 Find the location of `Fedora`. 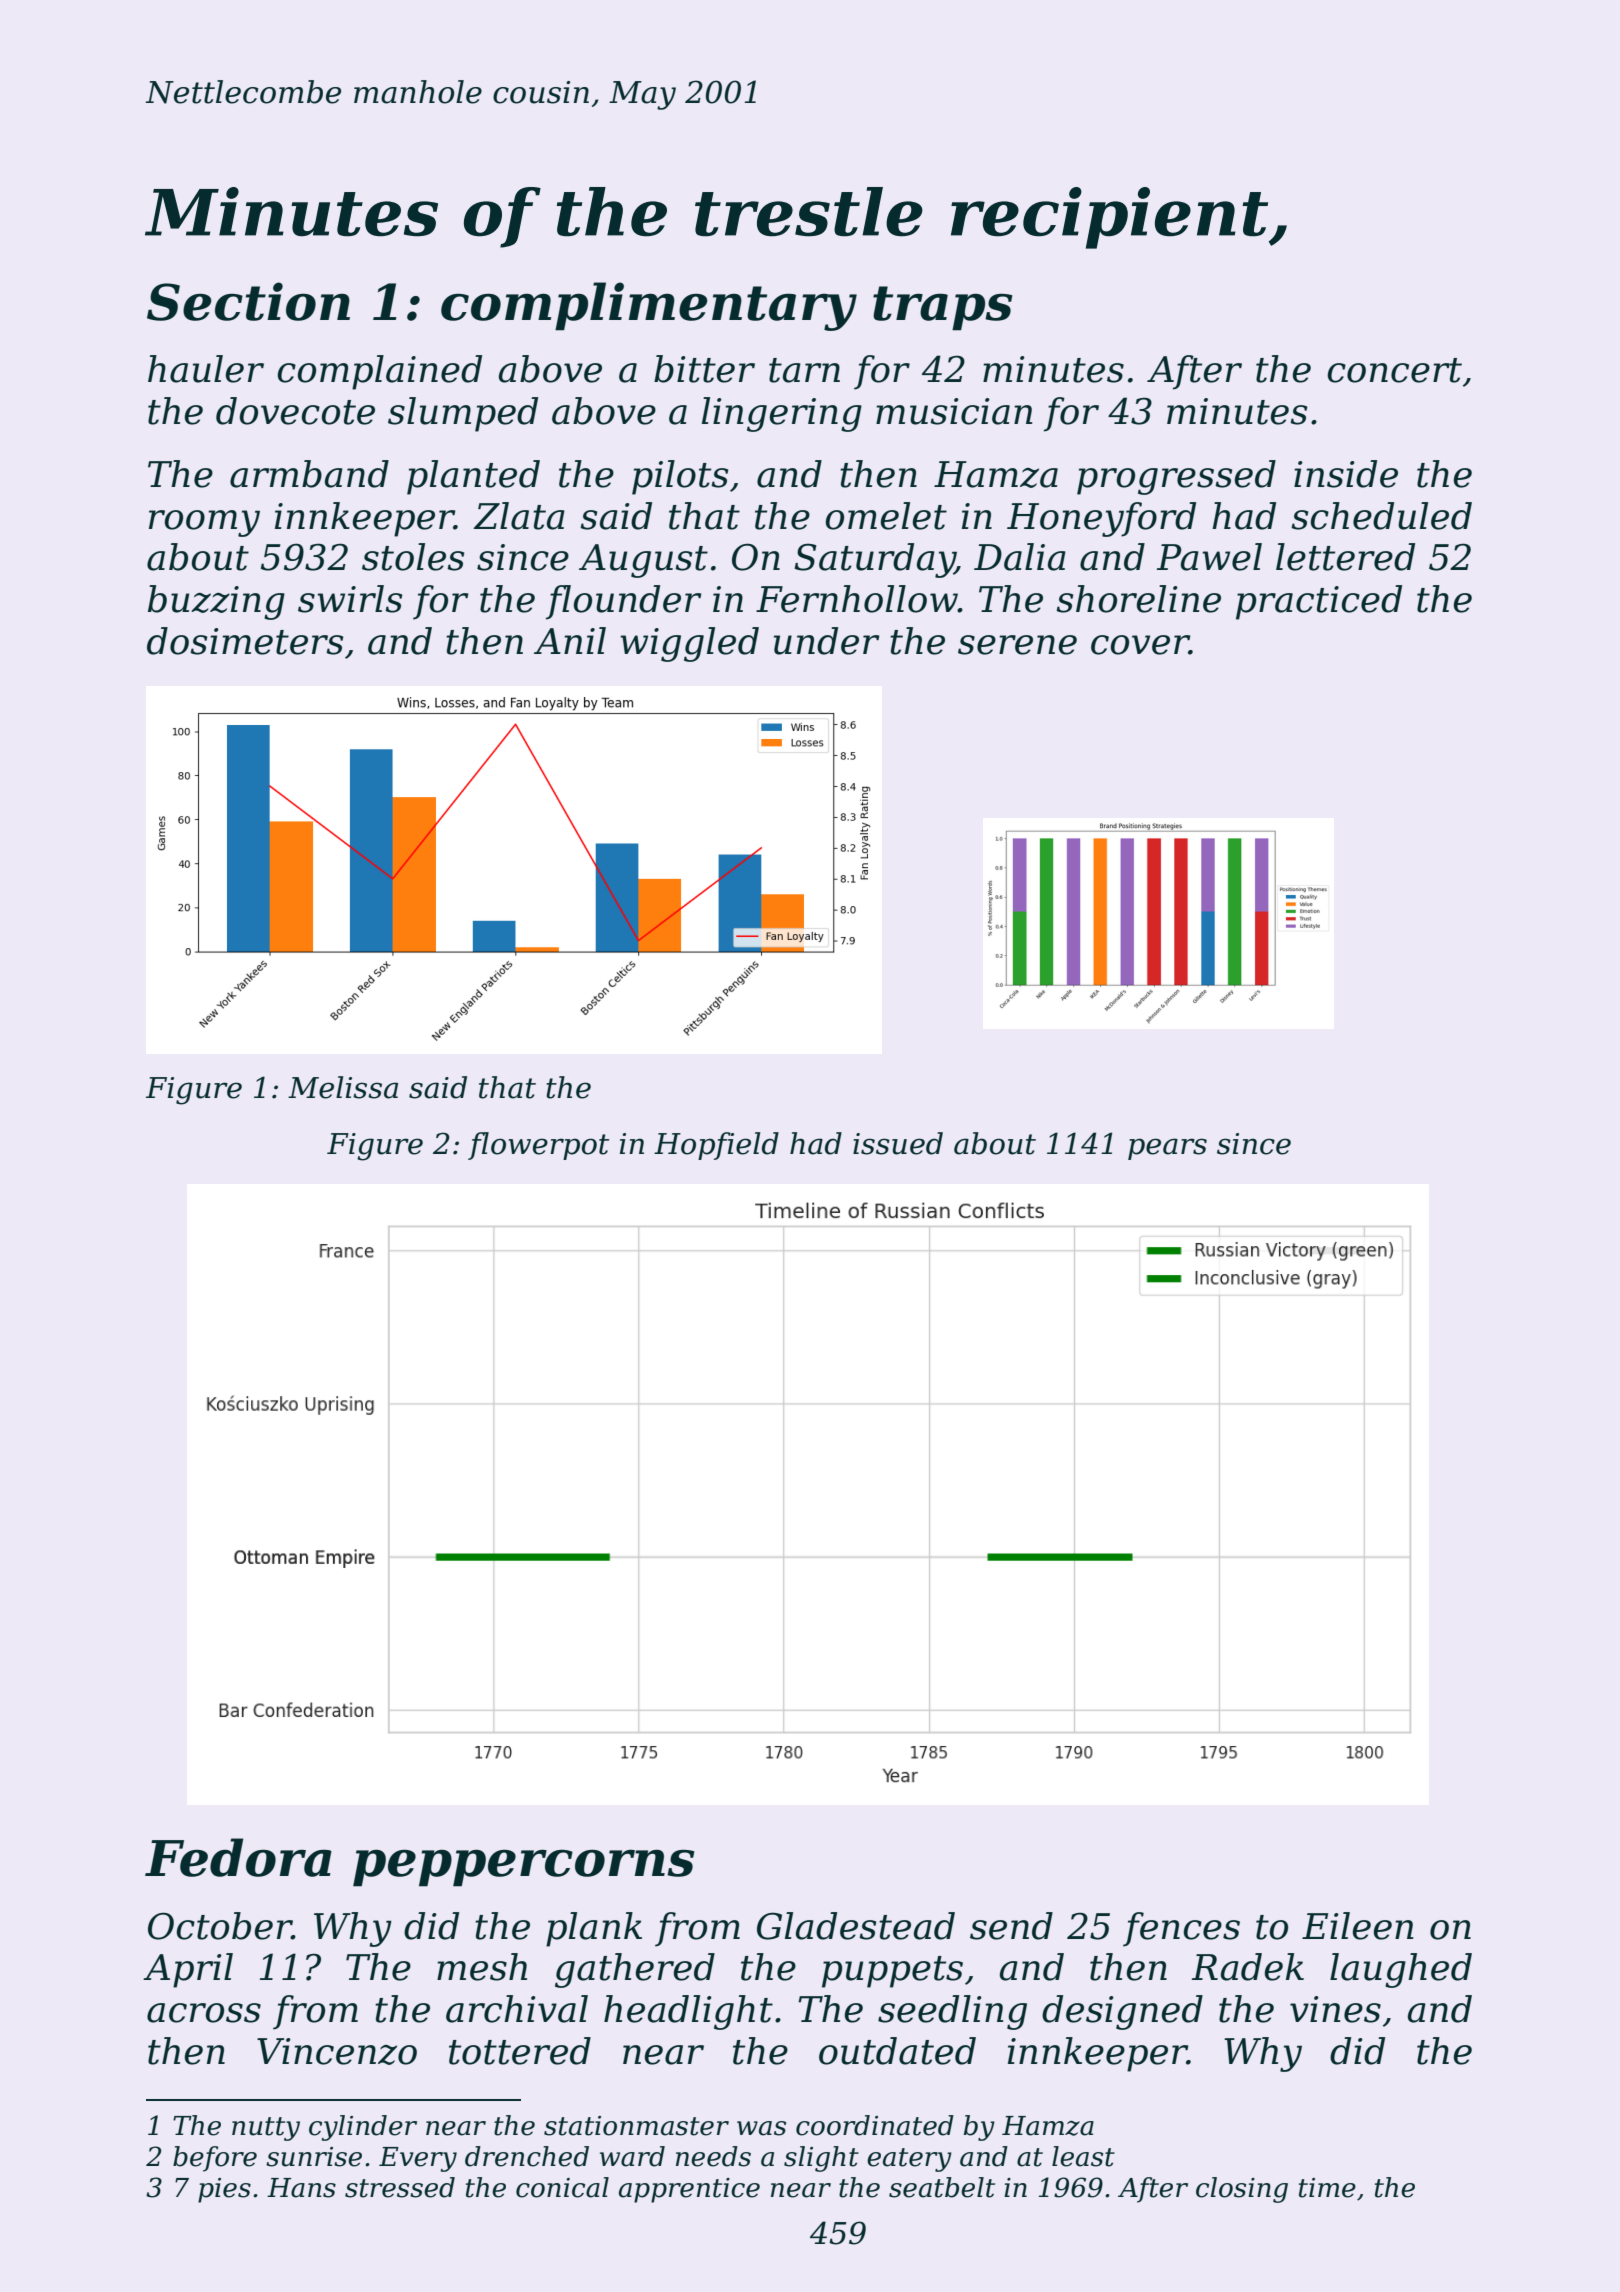

Fedora is located at coordinates (238, 1857).
